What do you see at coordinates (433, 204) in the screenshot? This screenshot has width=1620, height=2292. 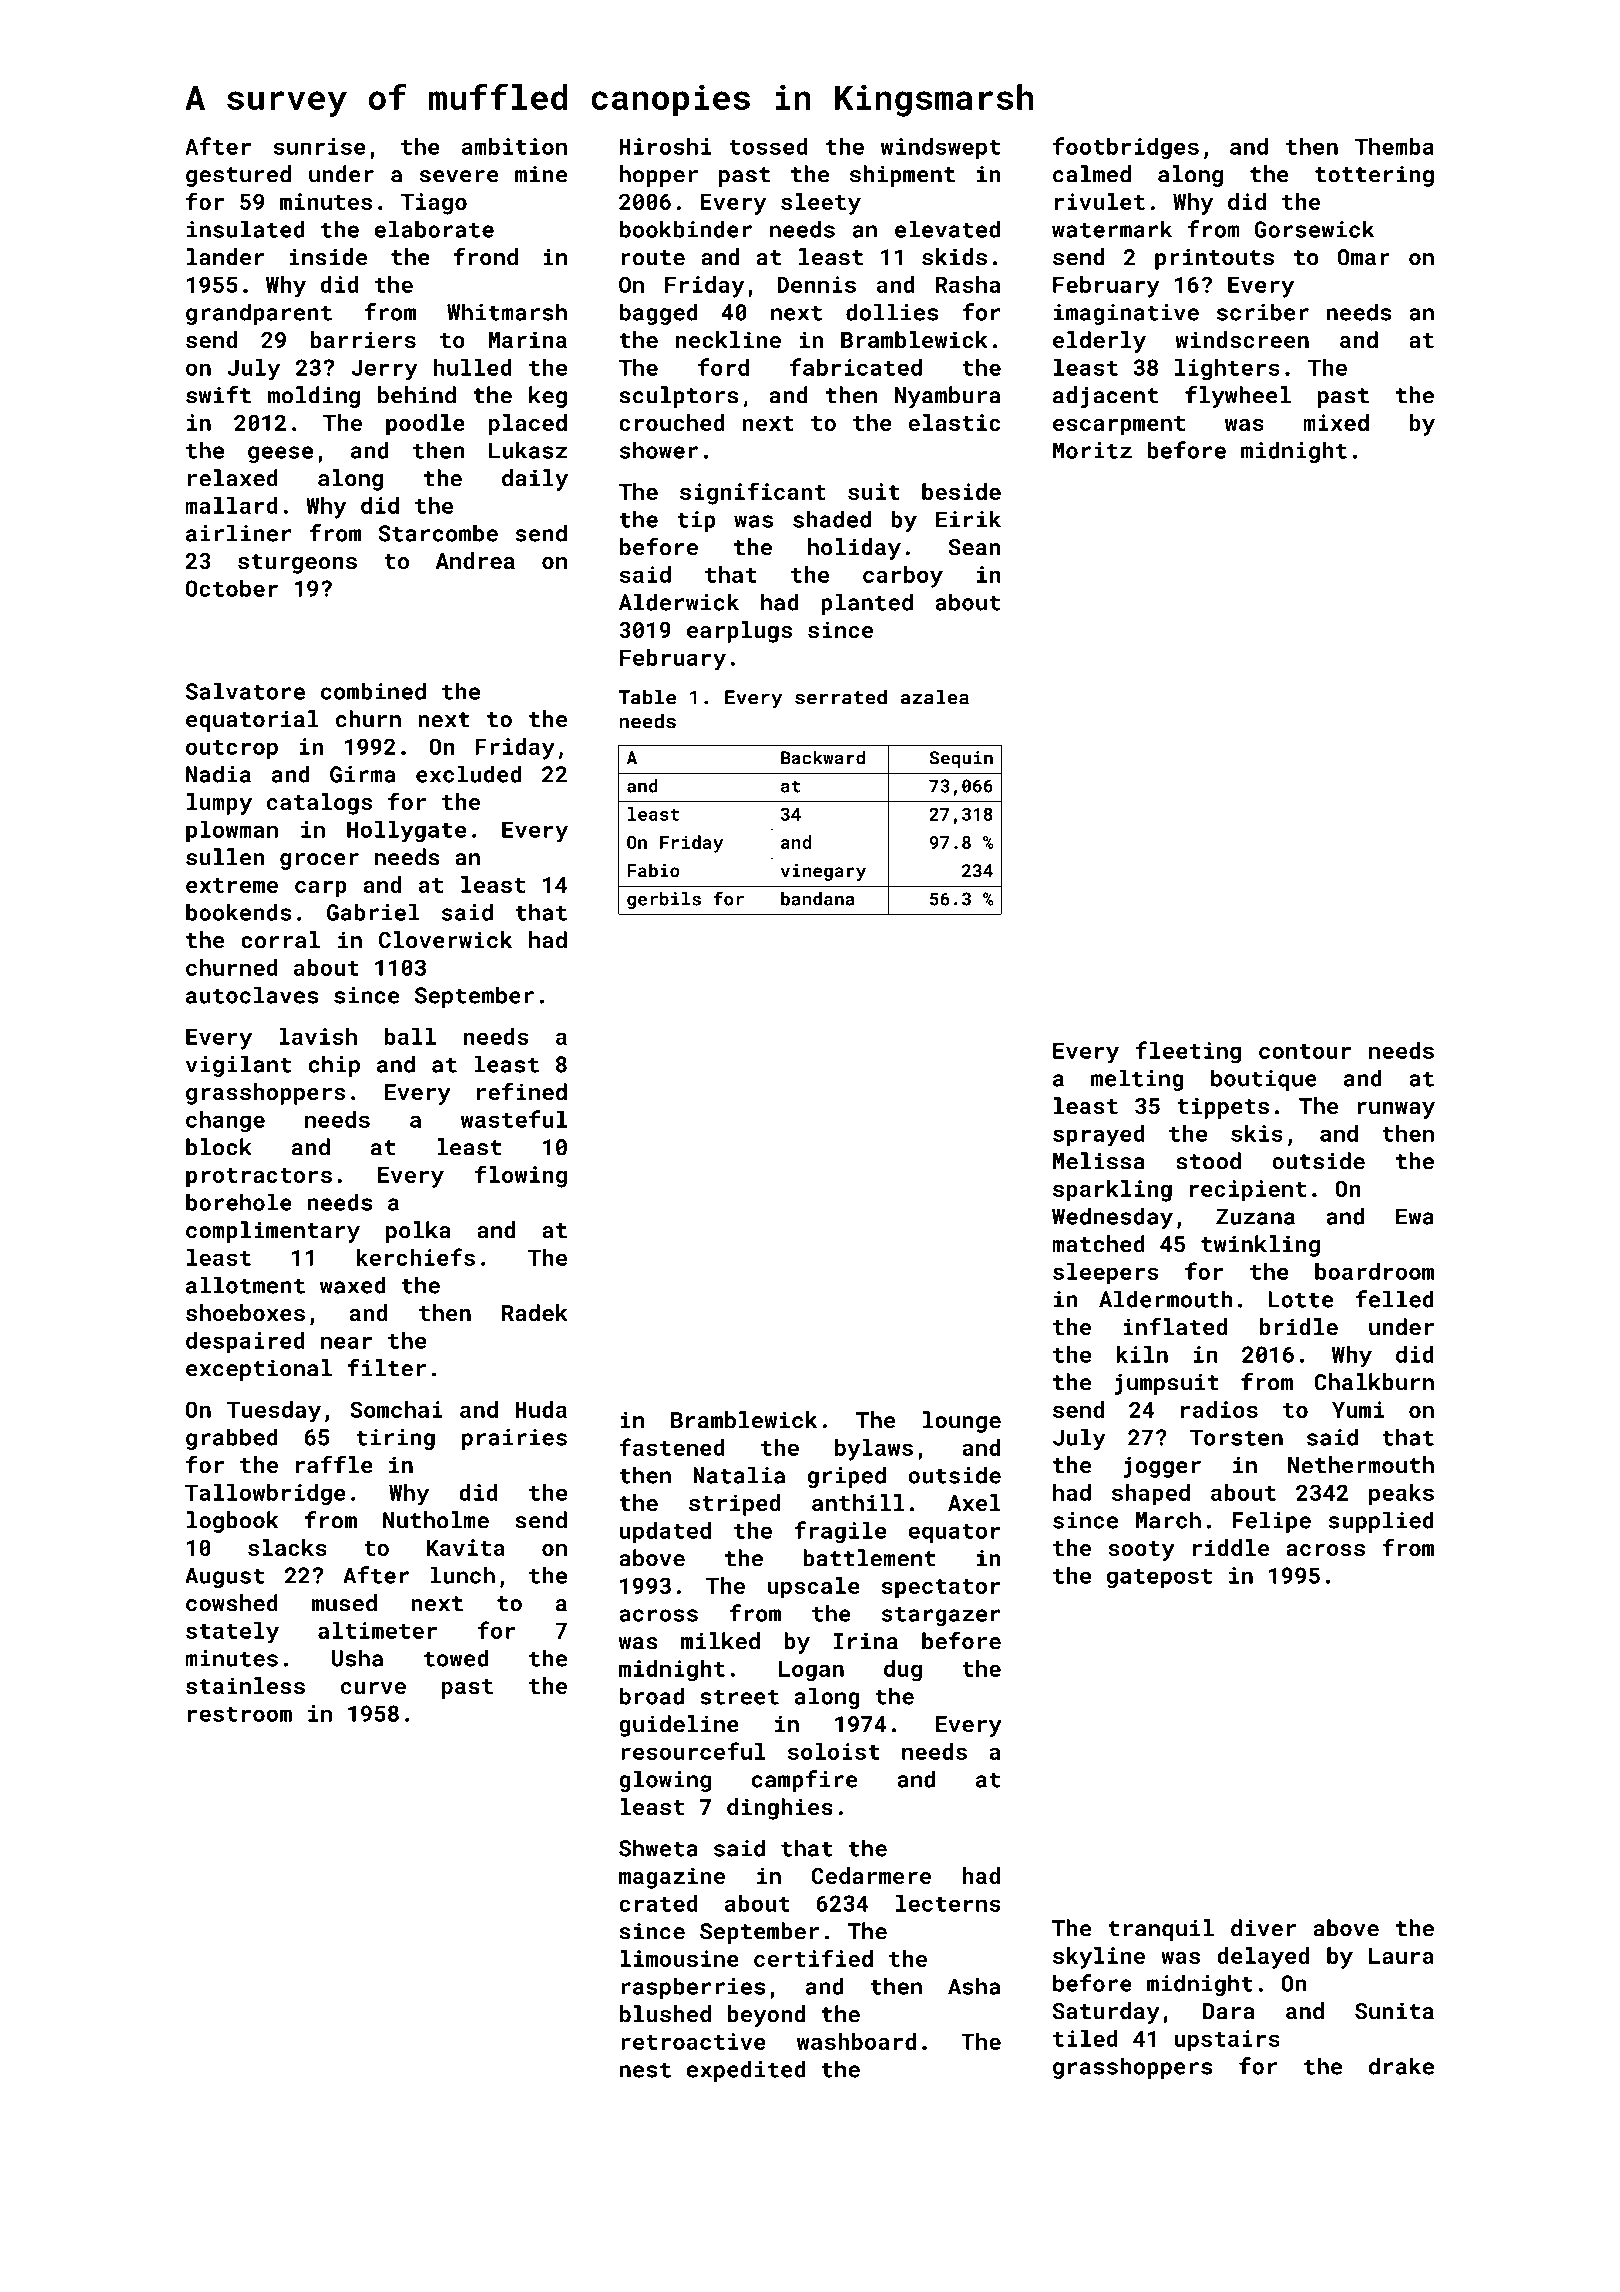 I see `Tiago` at bounding box center [433, 204].
